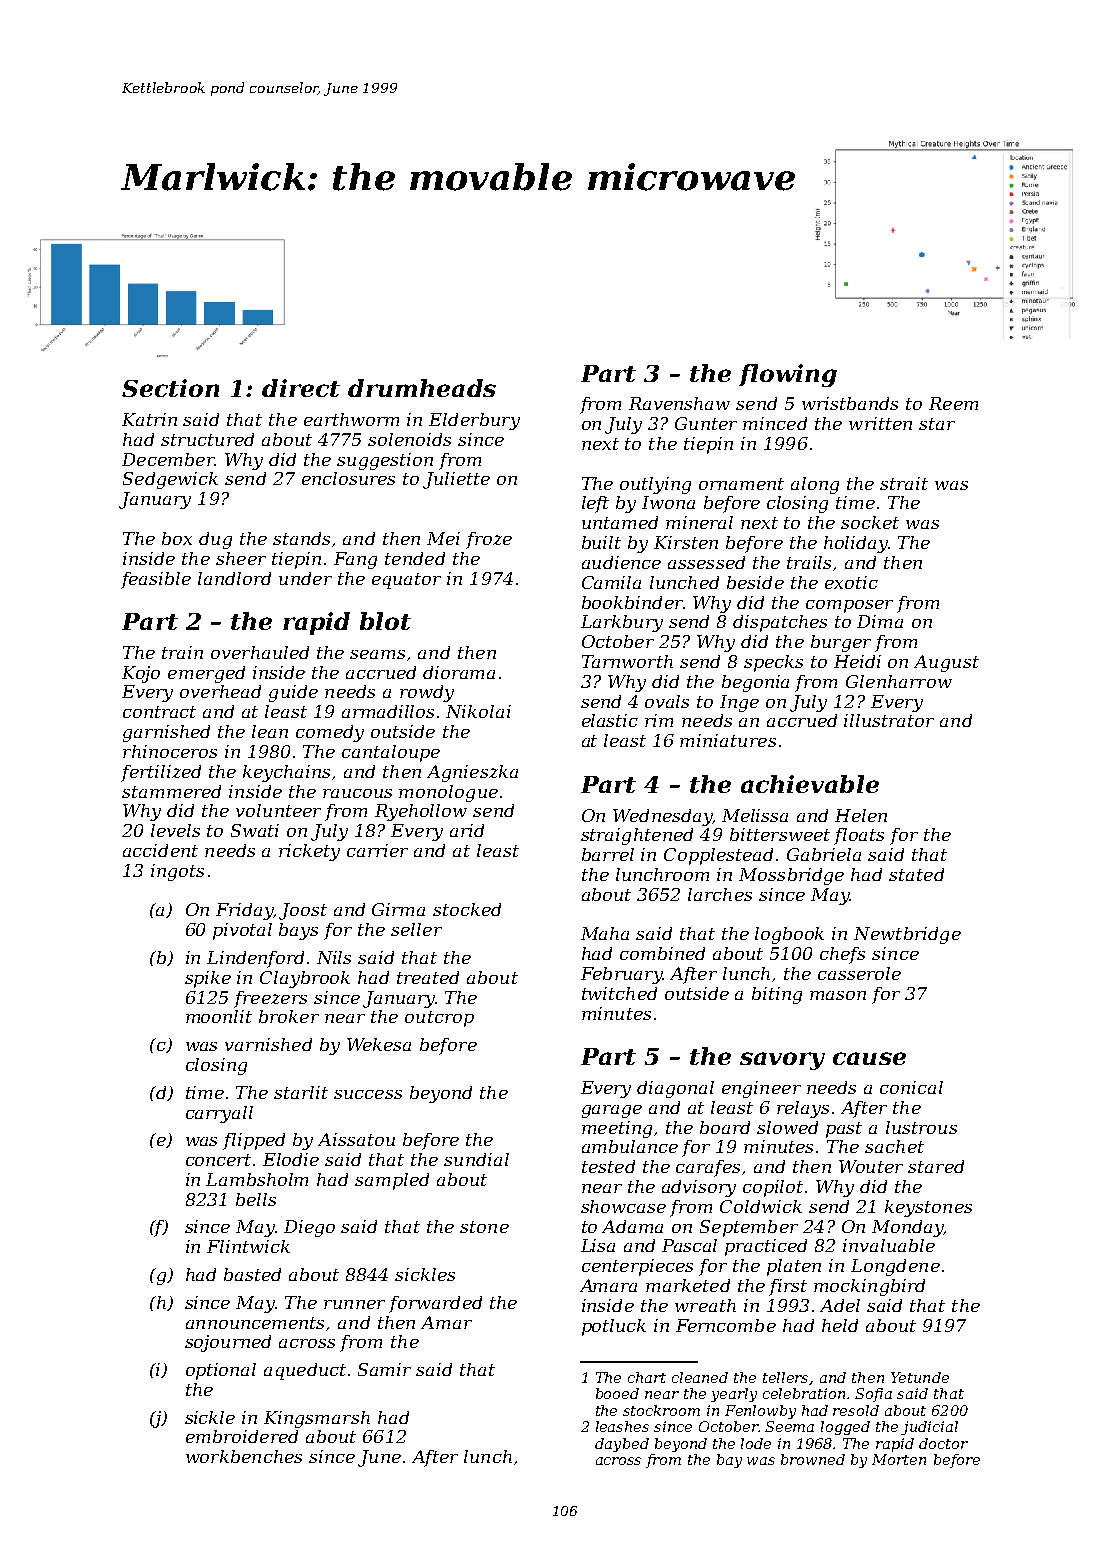 Image resolution: width=1103 pixels, height=1567 pixels. What do you see at coordinates (379, 1044) in the screenshot?
I see `Wekesa` at bounding box center [379, 1044].
